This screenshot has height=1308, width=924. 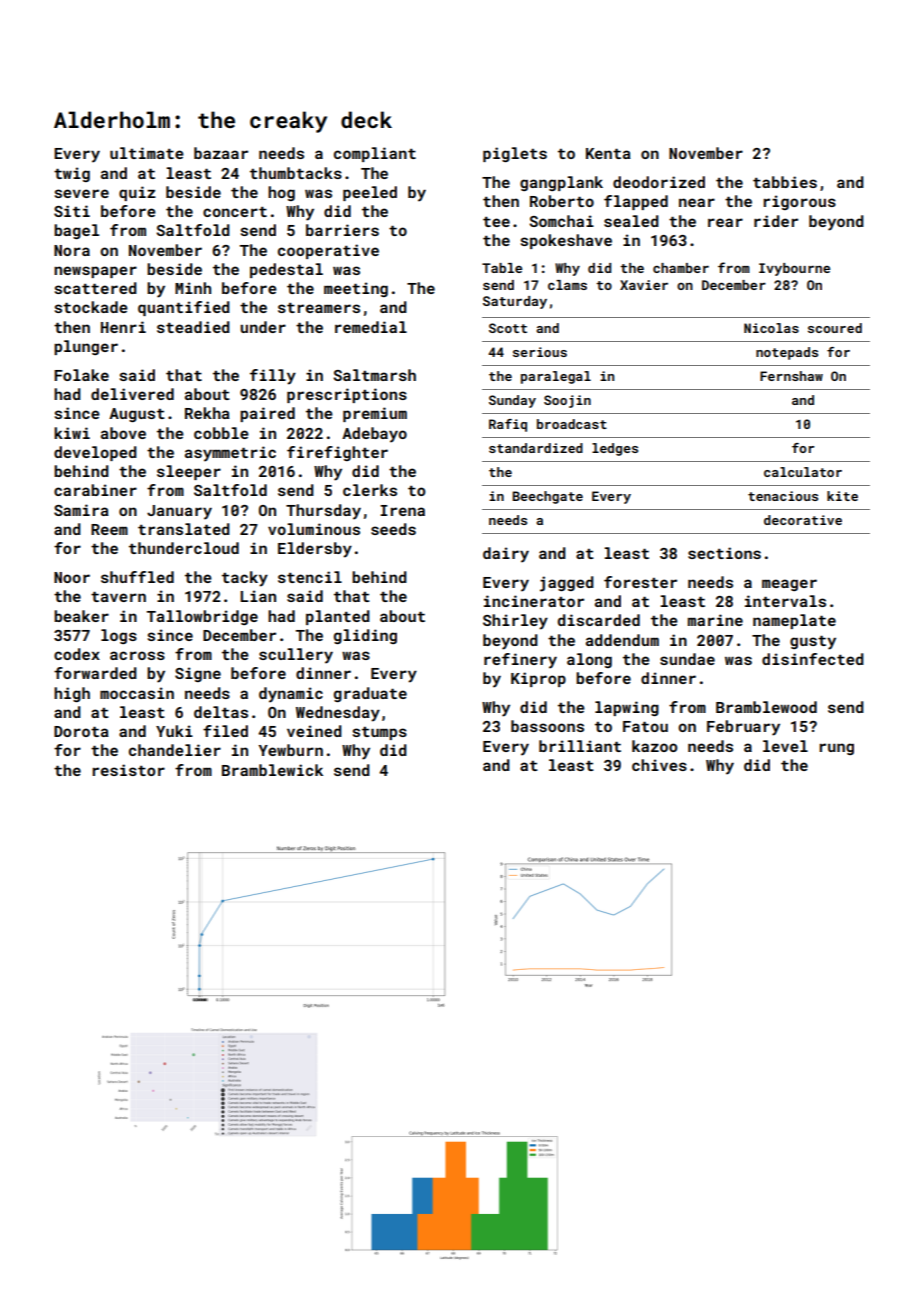 What do you see at coordinates (86, 347) in the screenshot?
I see `plunger` at bounding box center [86, 347].
